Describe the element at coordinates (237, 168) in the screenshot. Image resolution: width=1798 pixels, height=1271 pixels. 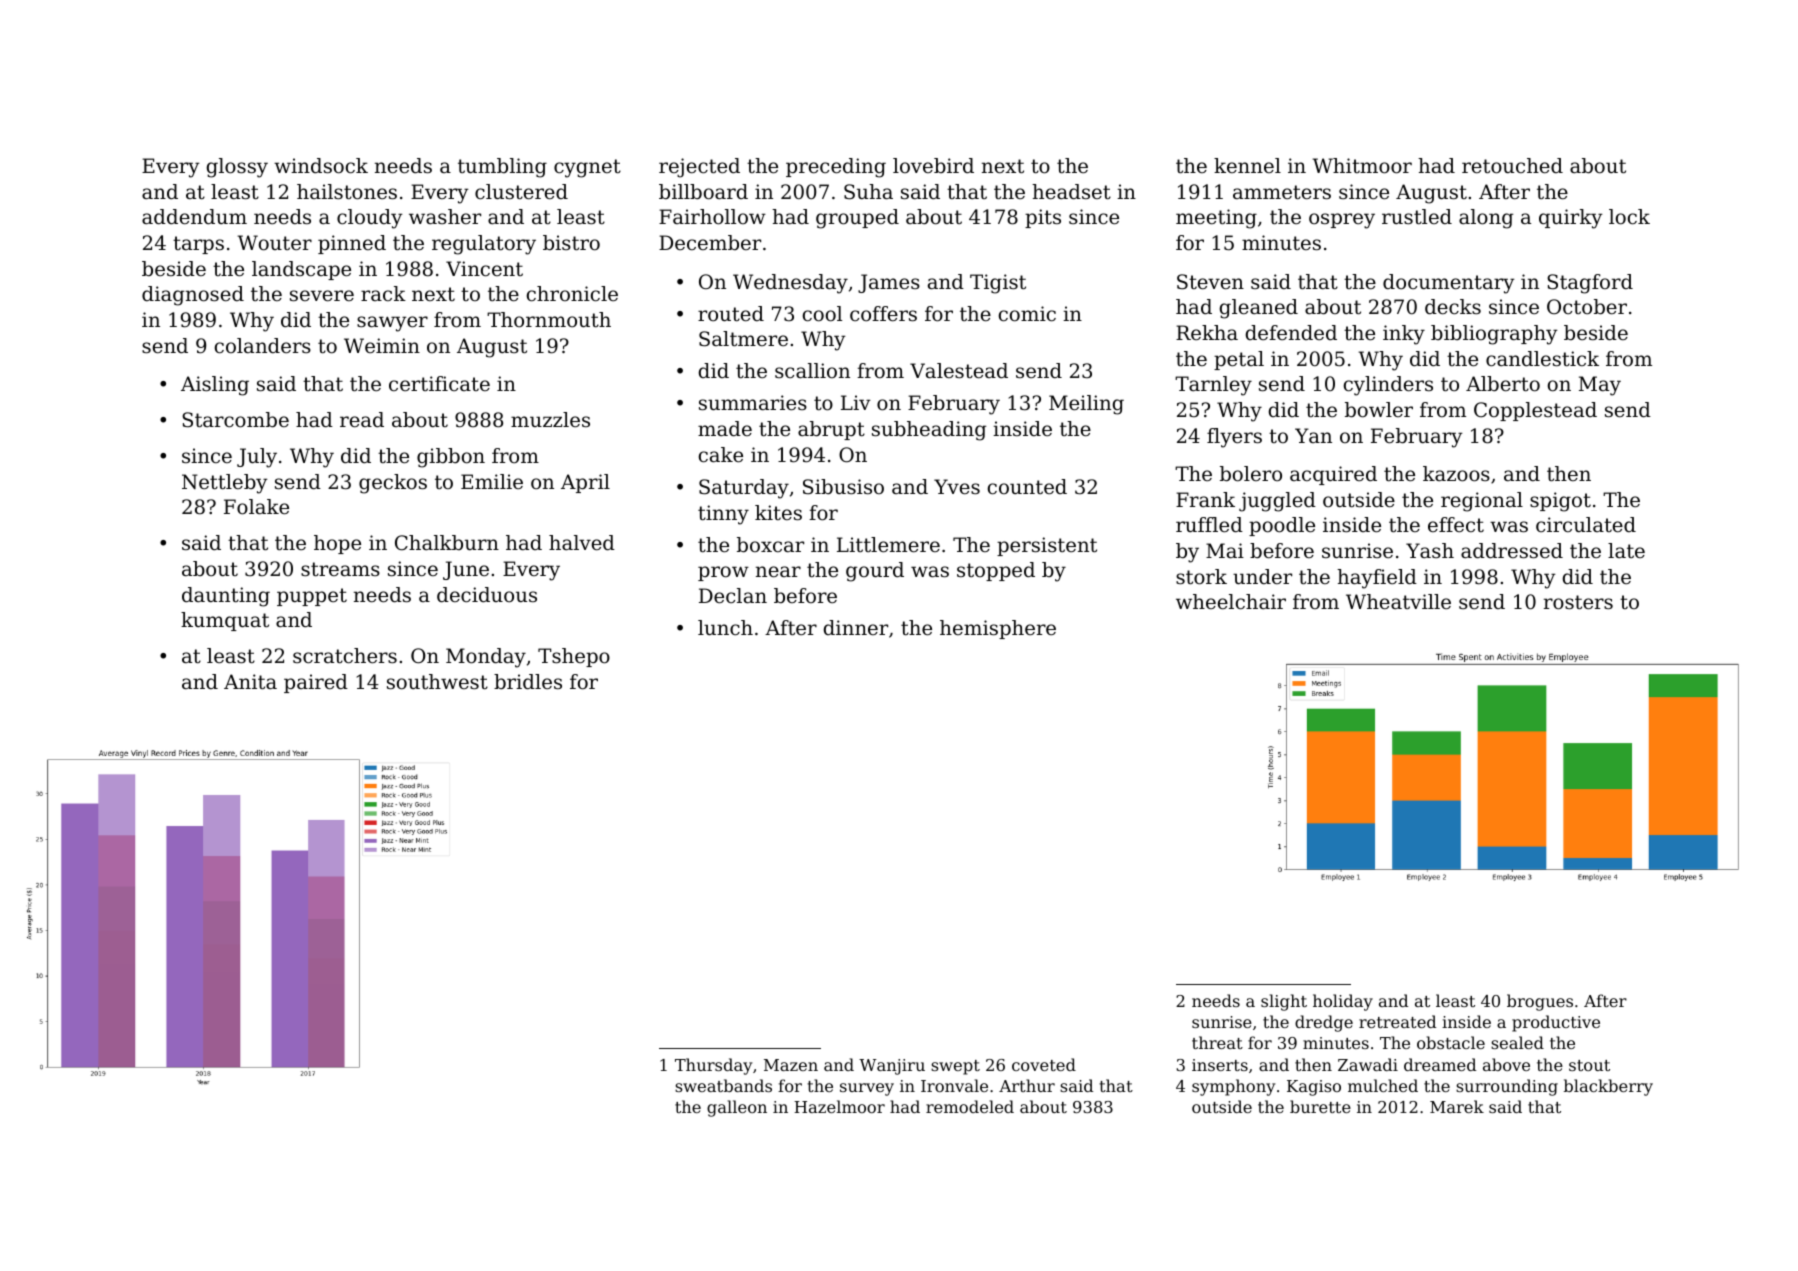
I see `glossy` at that location.
